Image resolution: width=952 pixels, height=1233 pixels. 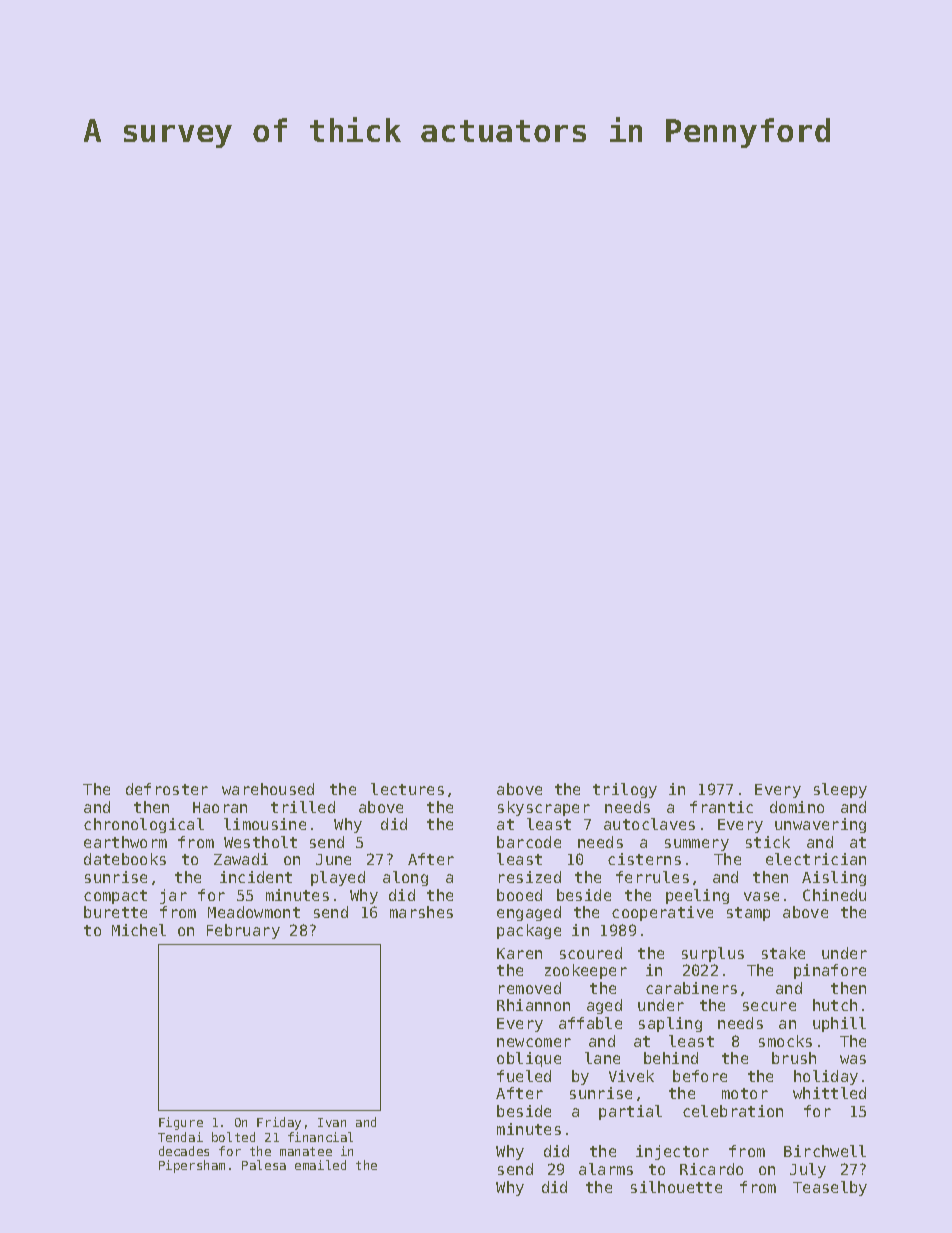 What do you see at coordinates (606, 1169) in the page?
I see `alarms` at bounding box center [606, 1169].
